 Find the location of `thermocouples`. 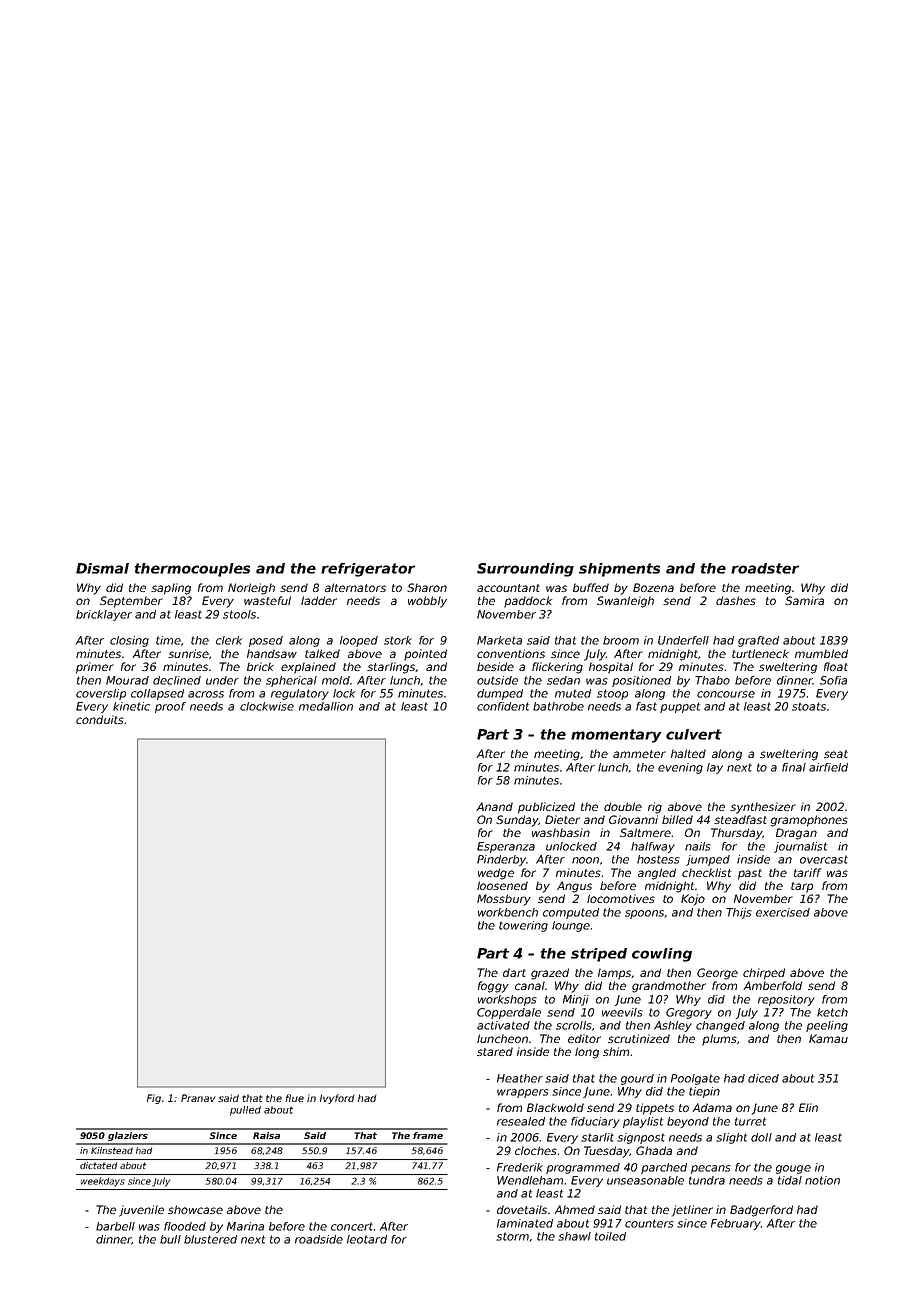

thermocouples is located at coordinates (192, 570).
